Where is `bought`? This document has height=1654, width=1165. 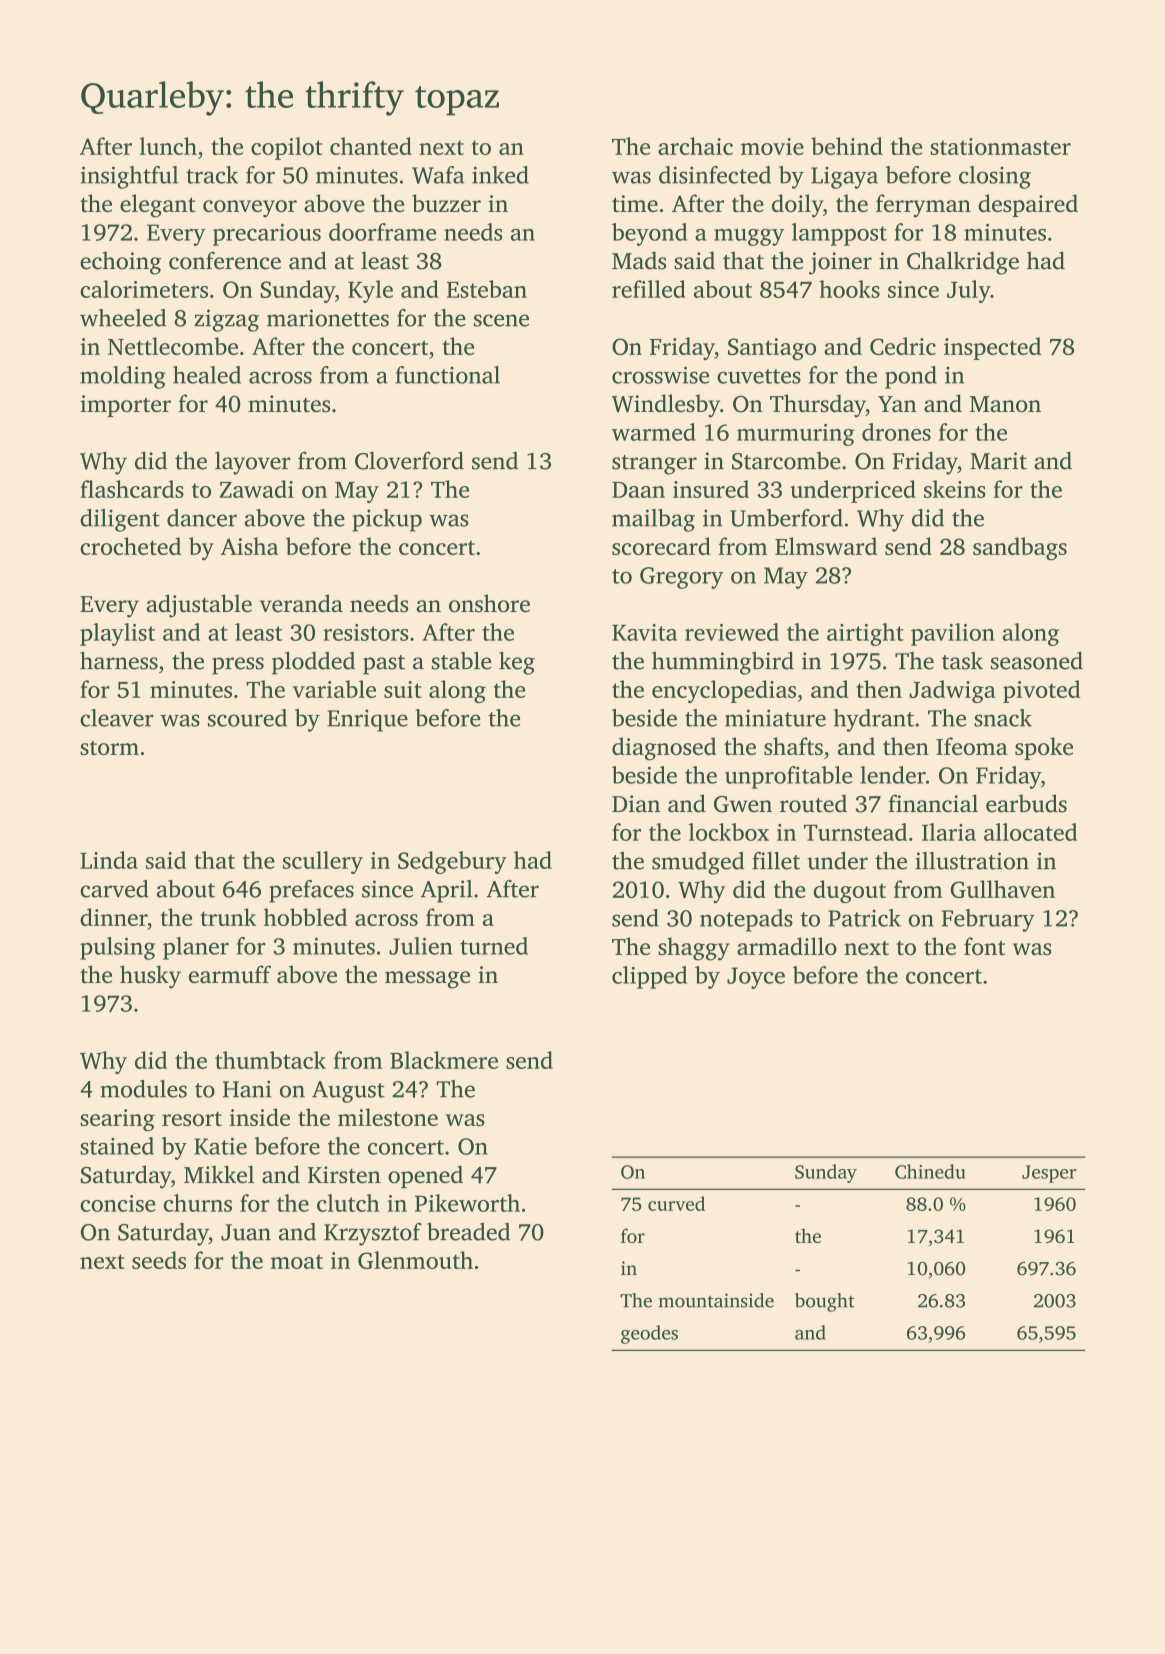 bought is located at coordinates (825, 1302).
